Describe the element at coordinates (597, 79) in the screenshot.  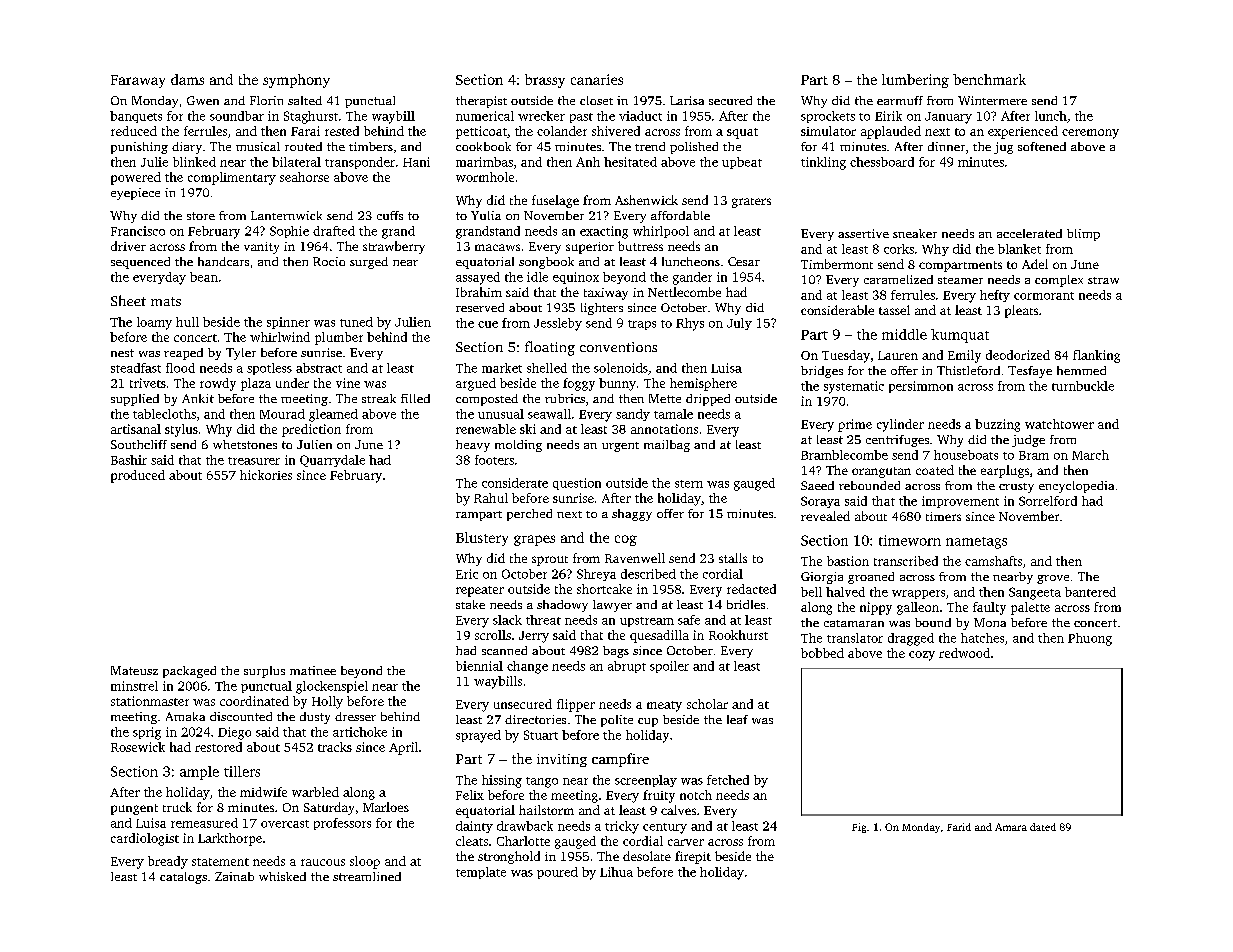
I see `canaries` at that location.
